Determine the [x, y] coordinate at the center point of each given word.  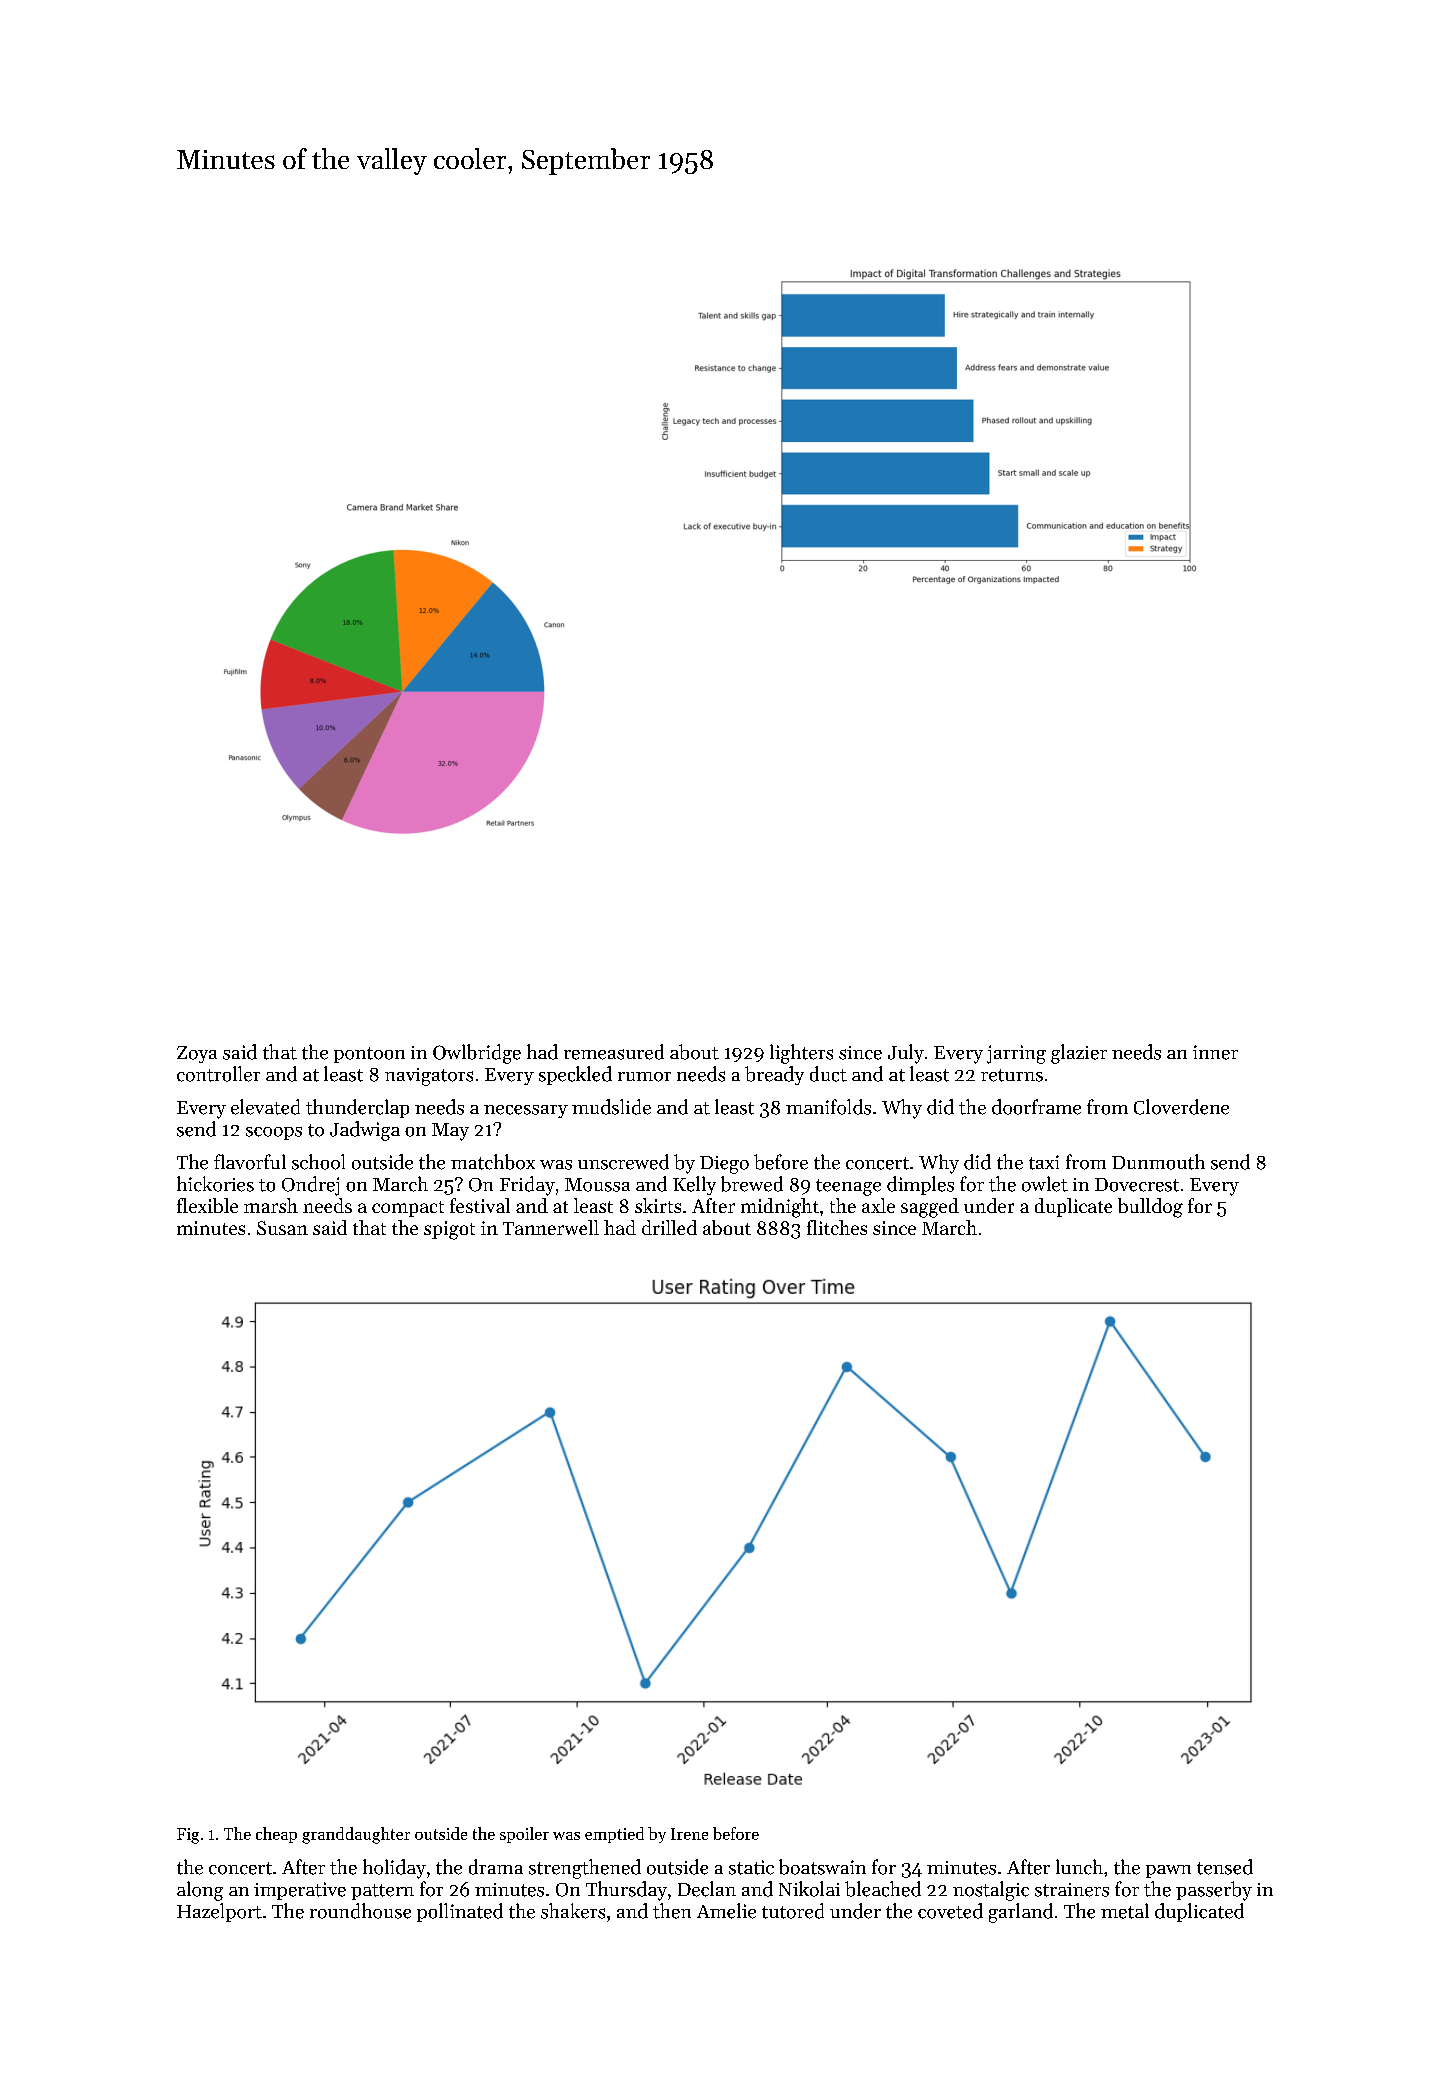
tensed [1225, 1867]
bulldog [1150, 1208]
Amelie [726, 1911]
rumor [644, 1077]
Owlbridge [477, 1054]
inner [1215, 1052]
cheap [276, 1835]
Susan [282, 1228]
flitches [837, 1227]
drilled [669, 1227]
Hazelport [219, 1912]
